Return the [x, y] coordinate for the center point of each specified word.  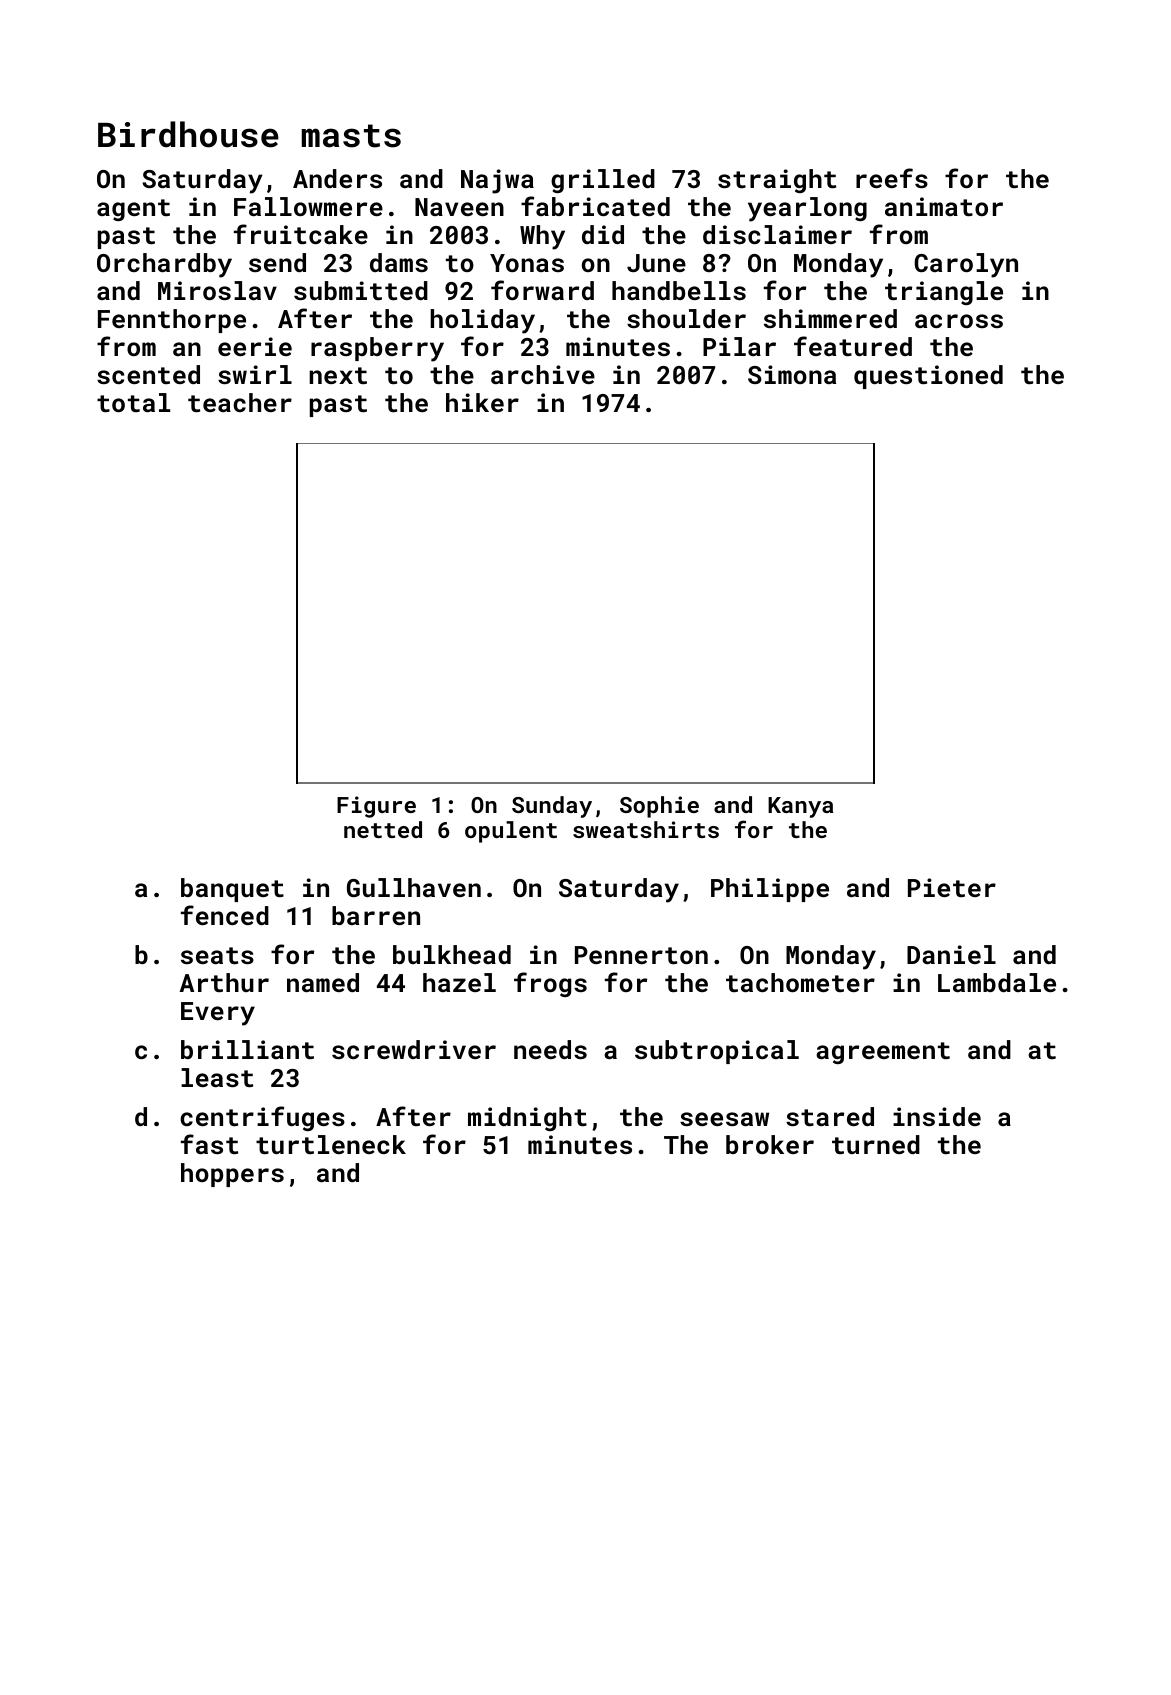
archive [543, 374]
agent [133, 210]
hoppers [232, 1175]
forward [542, 290]
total [133, 402]
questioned [928, 377]
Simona [792, 374]
